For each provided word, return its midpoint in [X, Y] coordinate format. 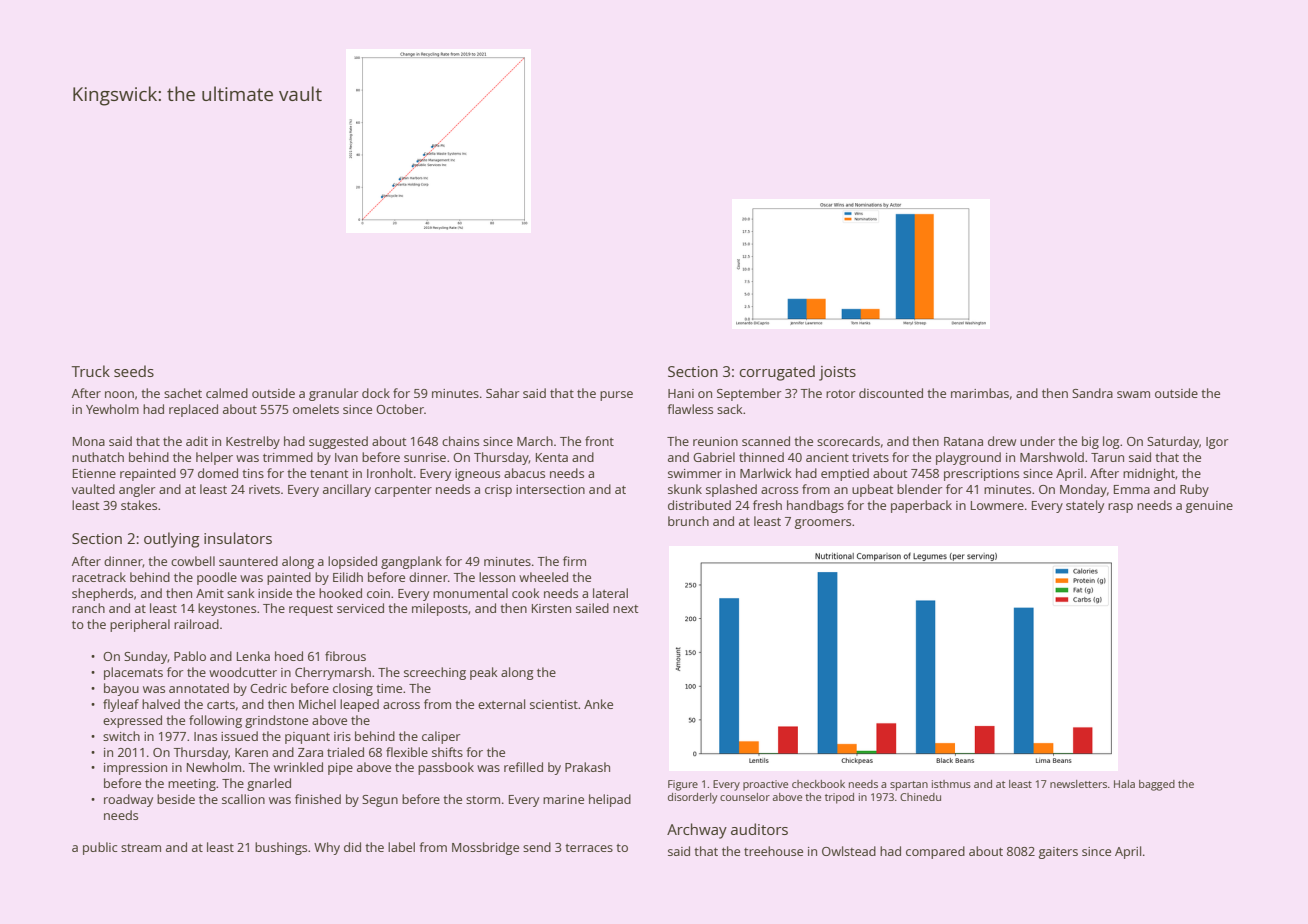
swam [1133, 394]
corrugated [777, 373]
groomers [823, 524]
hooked [340, 593]
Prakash [587, 767]
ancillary [347, 490]
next [626, 609]
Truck [91, 371]
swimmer [695, 473]
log [1111, 442]
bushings [281, 848]
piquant [307, 738]
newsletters [1078, 784]
